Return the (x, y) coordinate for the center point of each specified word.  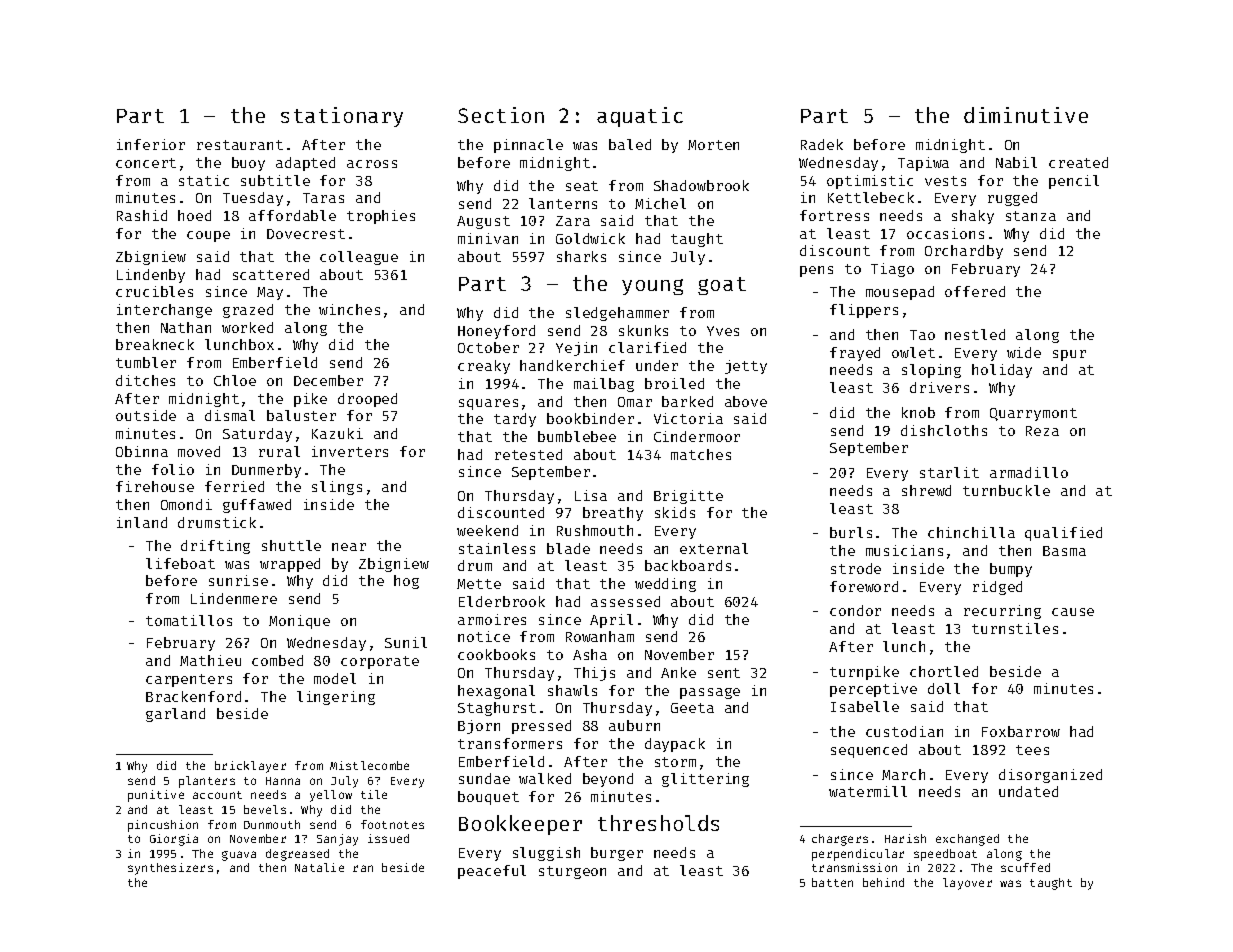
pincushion (163, 826)
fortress (834, 215)
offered (975, 291)
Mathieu (210, 660)
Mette (479, 584)
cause (1073, 612)
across (372, 164)
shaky (973, 217)
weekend (487, 530)
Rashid (142, 215)
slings (337, 488)
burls (851, 532)
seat (582, 186)
